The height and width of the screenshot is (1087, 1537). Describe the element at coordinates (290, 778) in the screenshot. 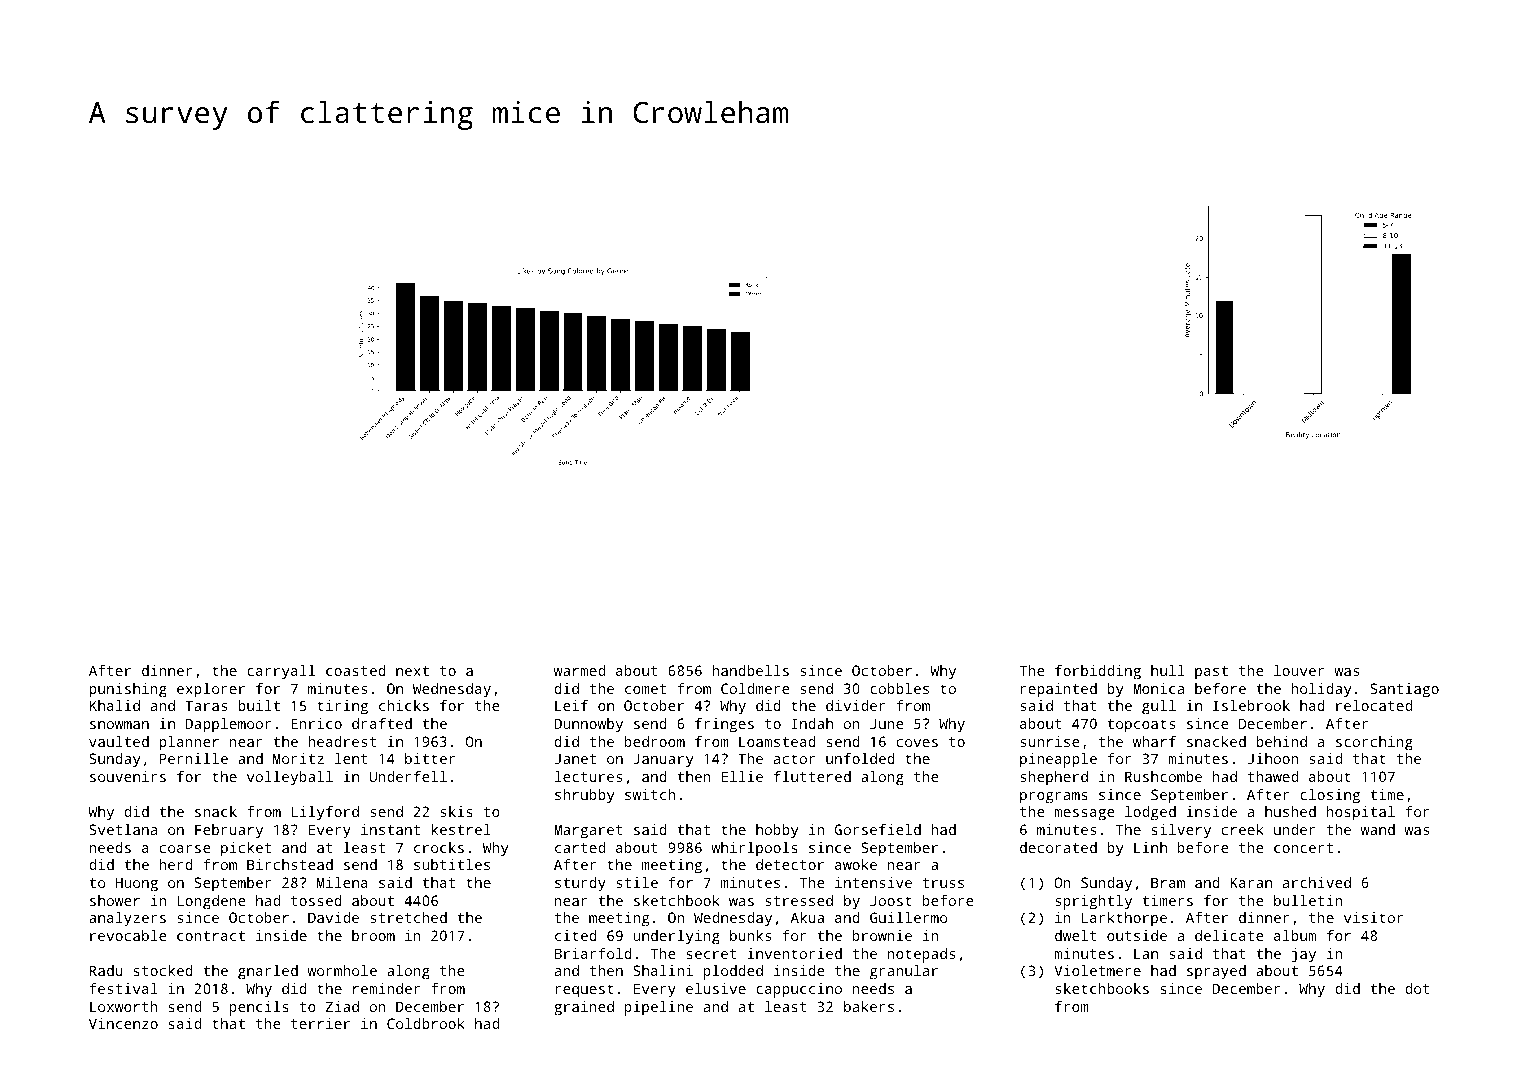

I see `volleyball` at that location.
